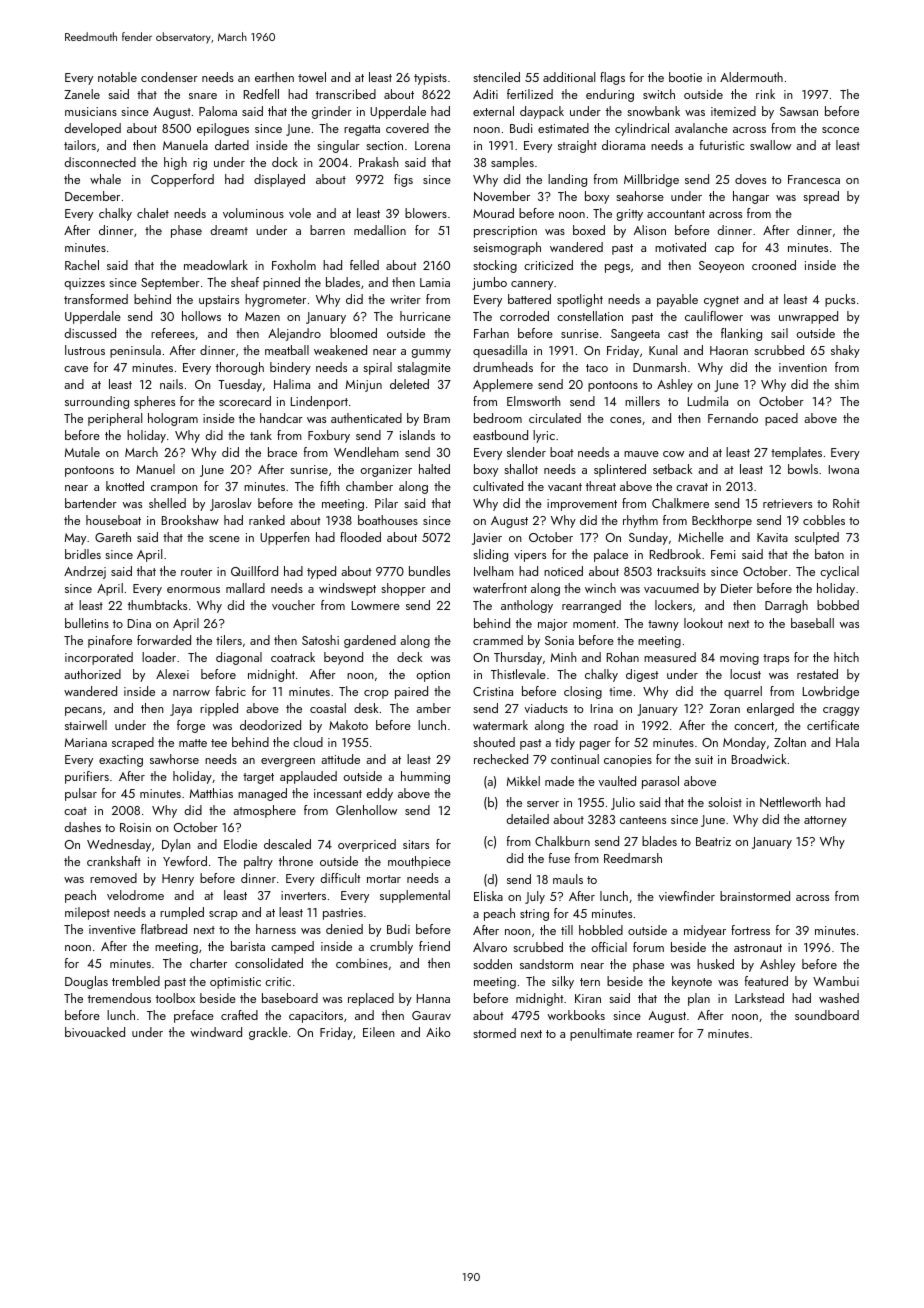  What do you see at coordinates (153, 213) in the screenshot?
I see `chalet` at bounding box center [153, 213].
